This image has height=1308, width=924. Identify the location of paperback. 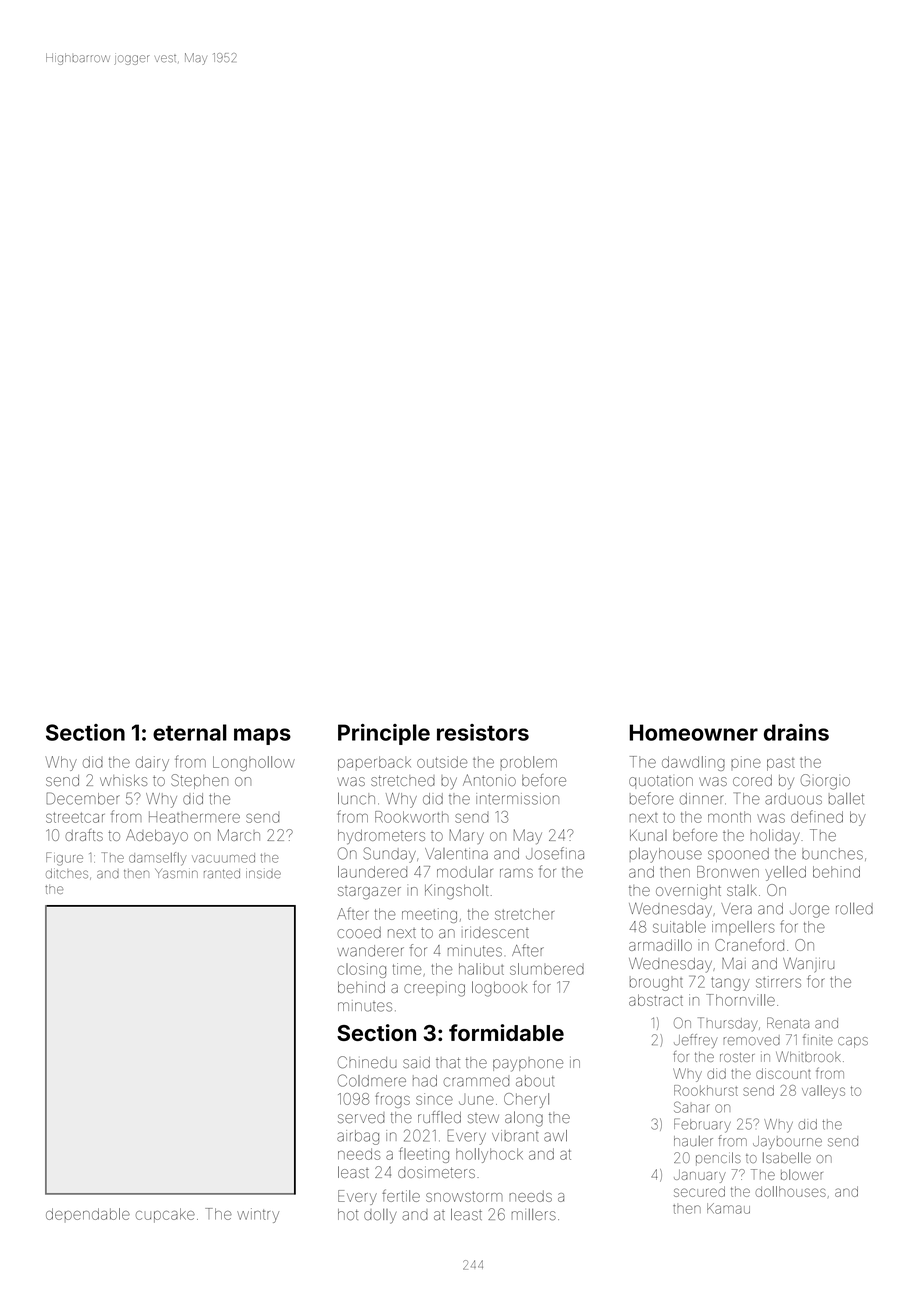
(374, 763).
